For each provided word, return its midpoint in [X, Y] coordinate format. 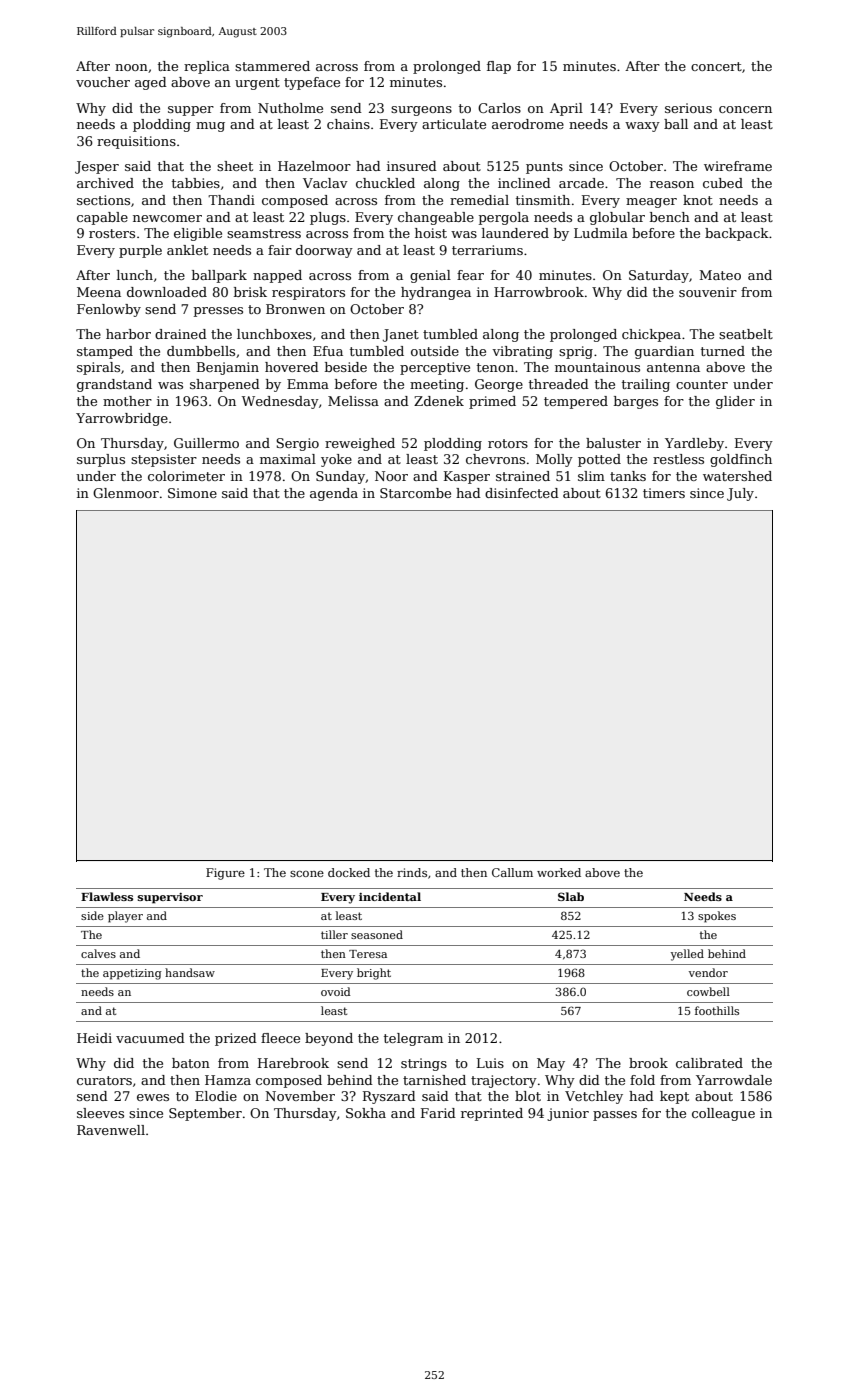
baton [191, 1063]
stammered [272, 66]
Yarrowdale [734, 1080]
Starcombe [415, 493]
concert [716, 66]
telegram [413, 1039]
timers [664, 493]
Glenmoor [126, 493]
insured [412, 166]
